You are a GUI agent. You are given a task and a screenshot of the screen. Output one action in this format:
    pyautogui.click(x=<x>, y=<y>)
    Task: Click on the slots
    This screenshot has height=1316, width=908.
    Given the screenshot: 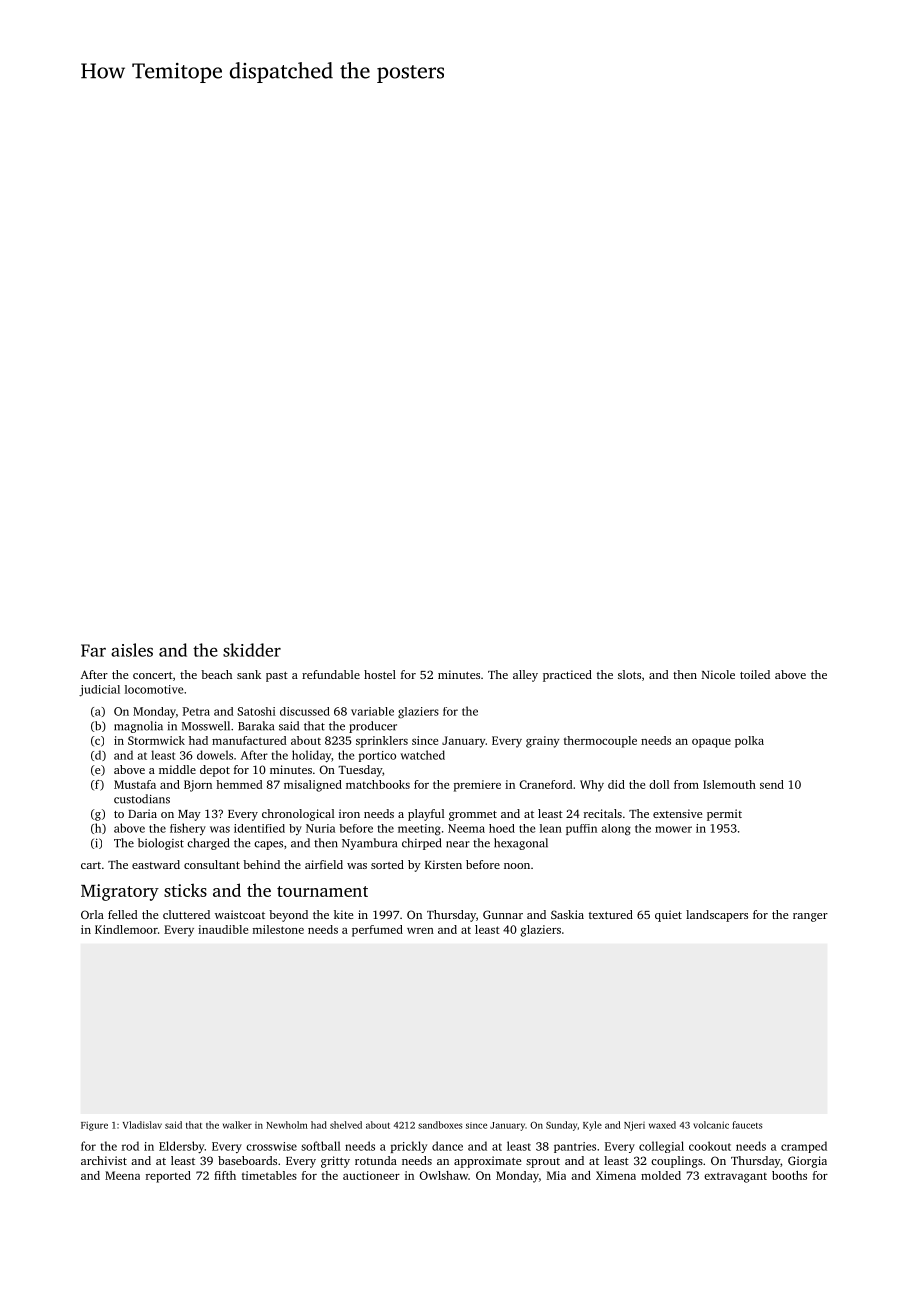 What is the action you would take?
    pyautogui.click(x=629, y=674)
